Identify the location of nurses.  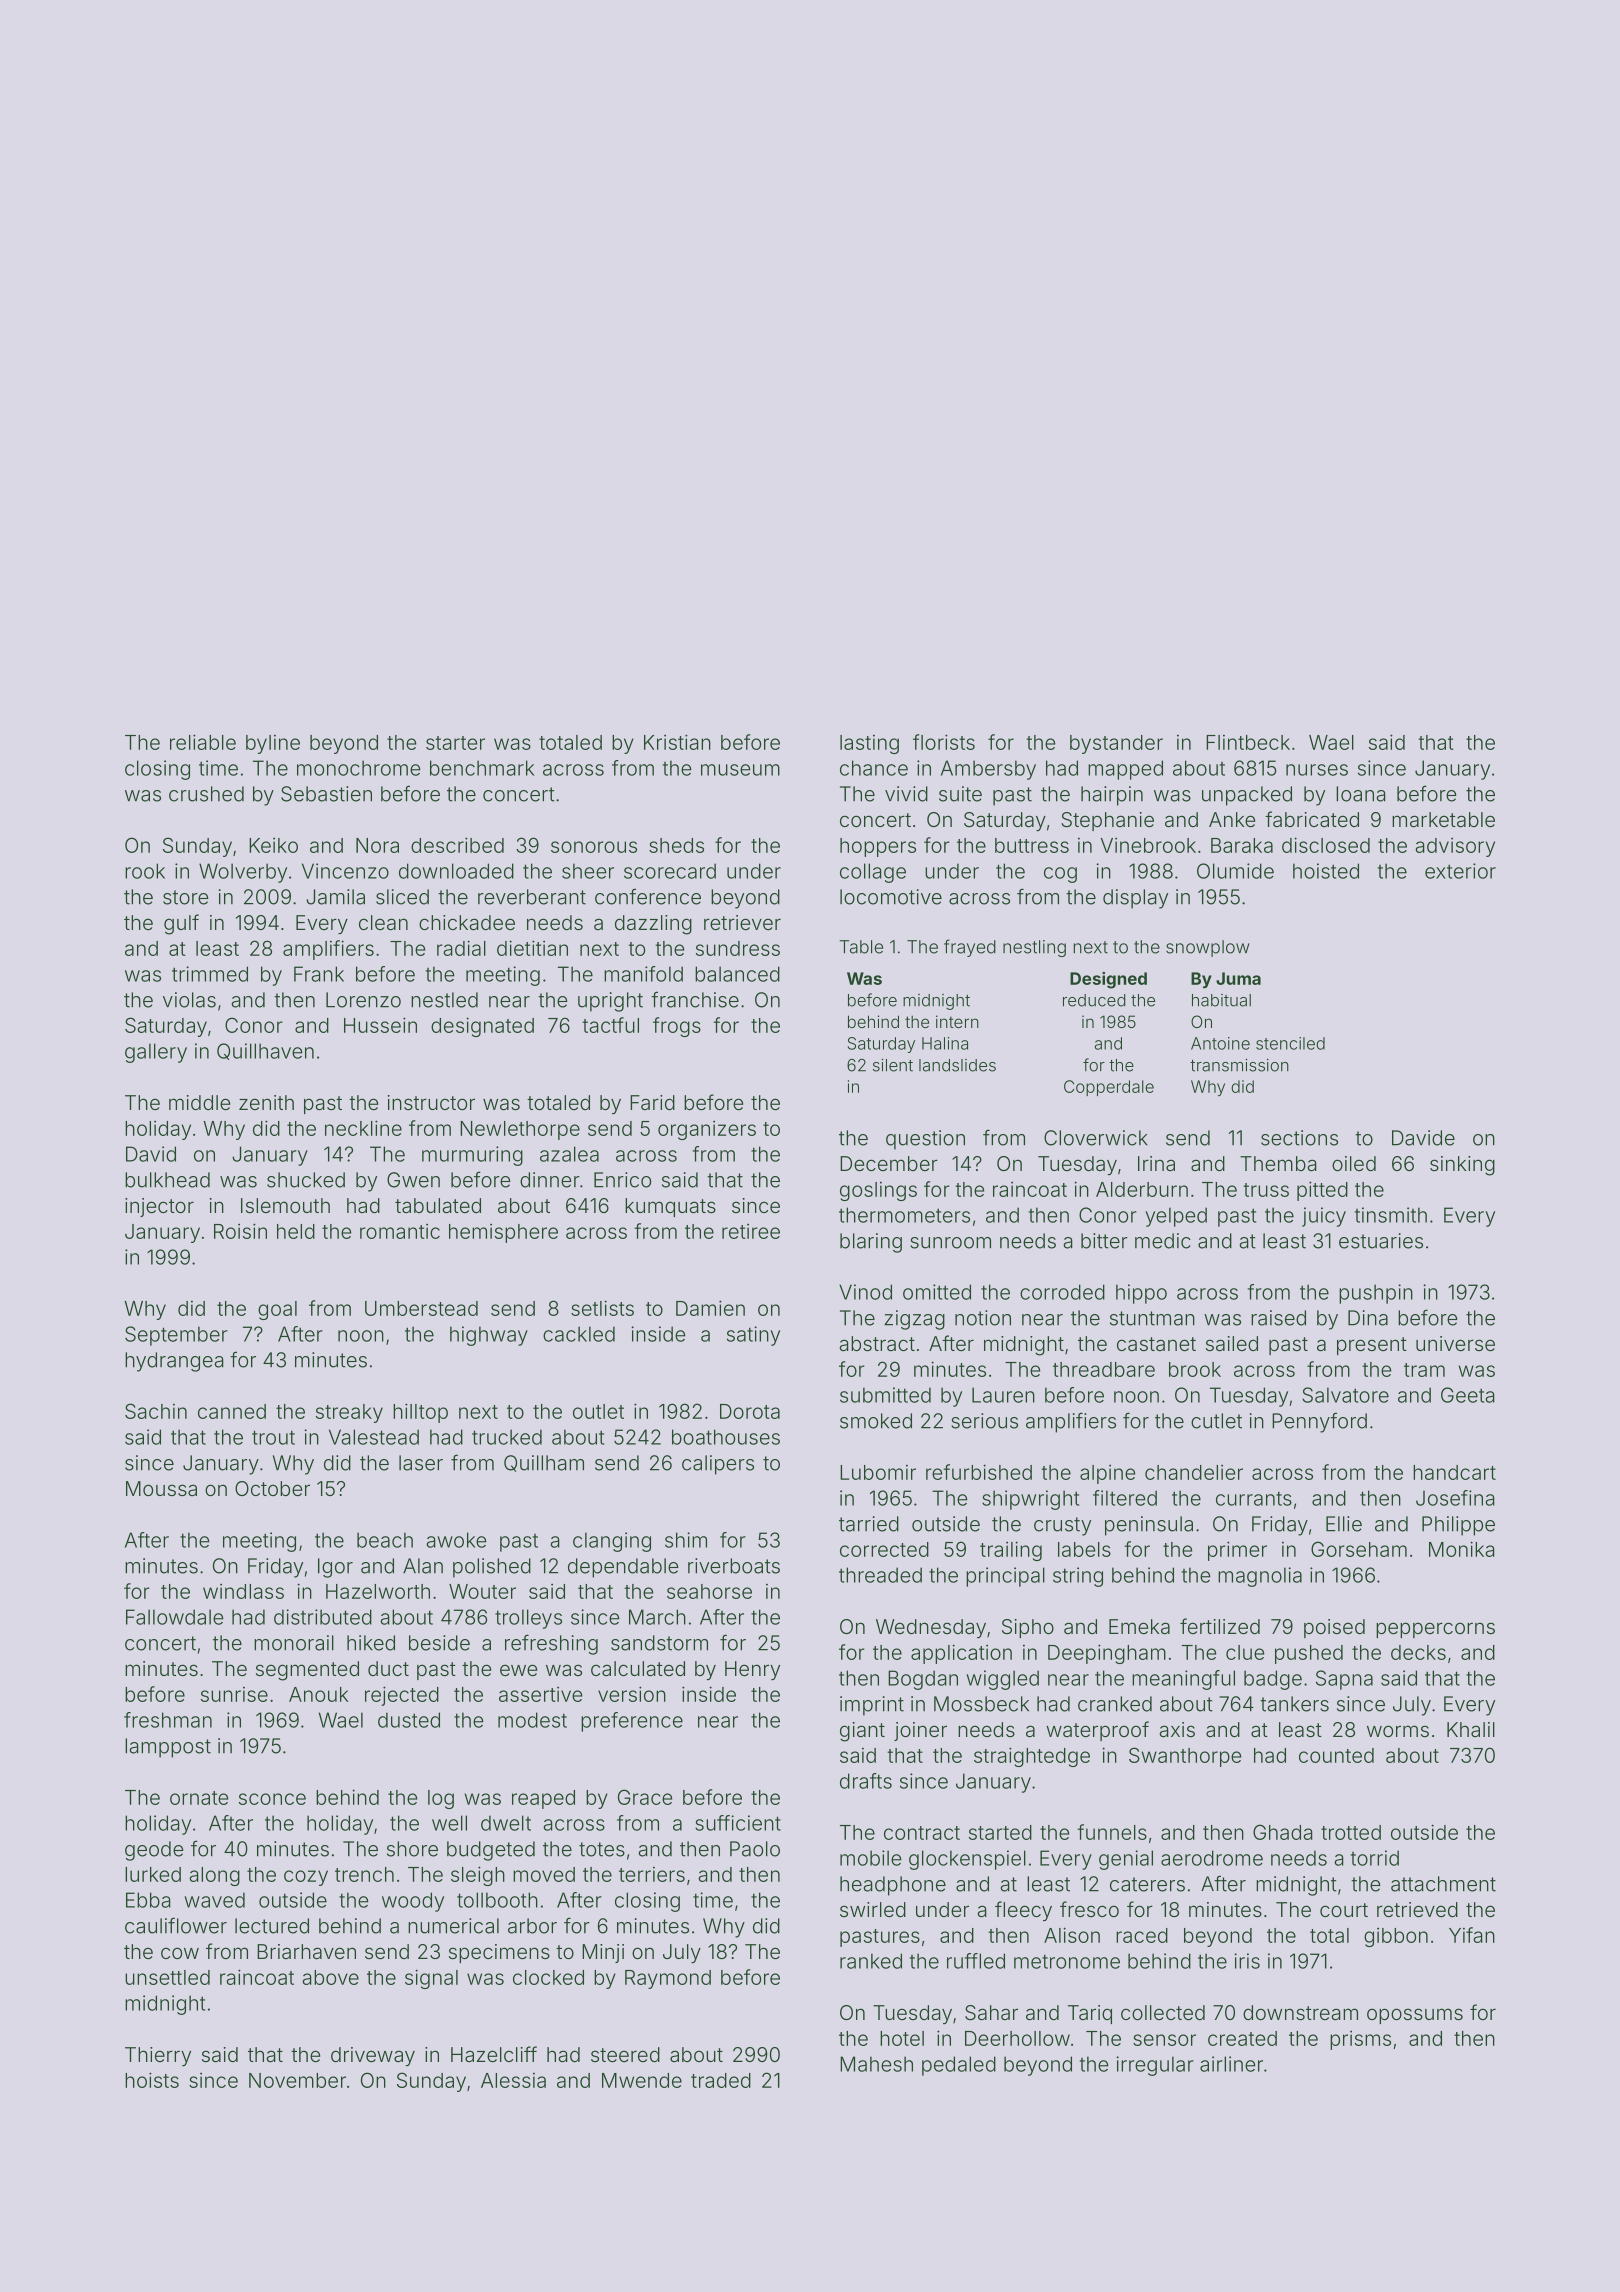
(1317, 770).
